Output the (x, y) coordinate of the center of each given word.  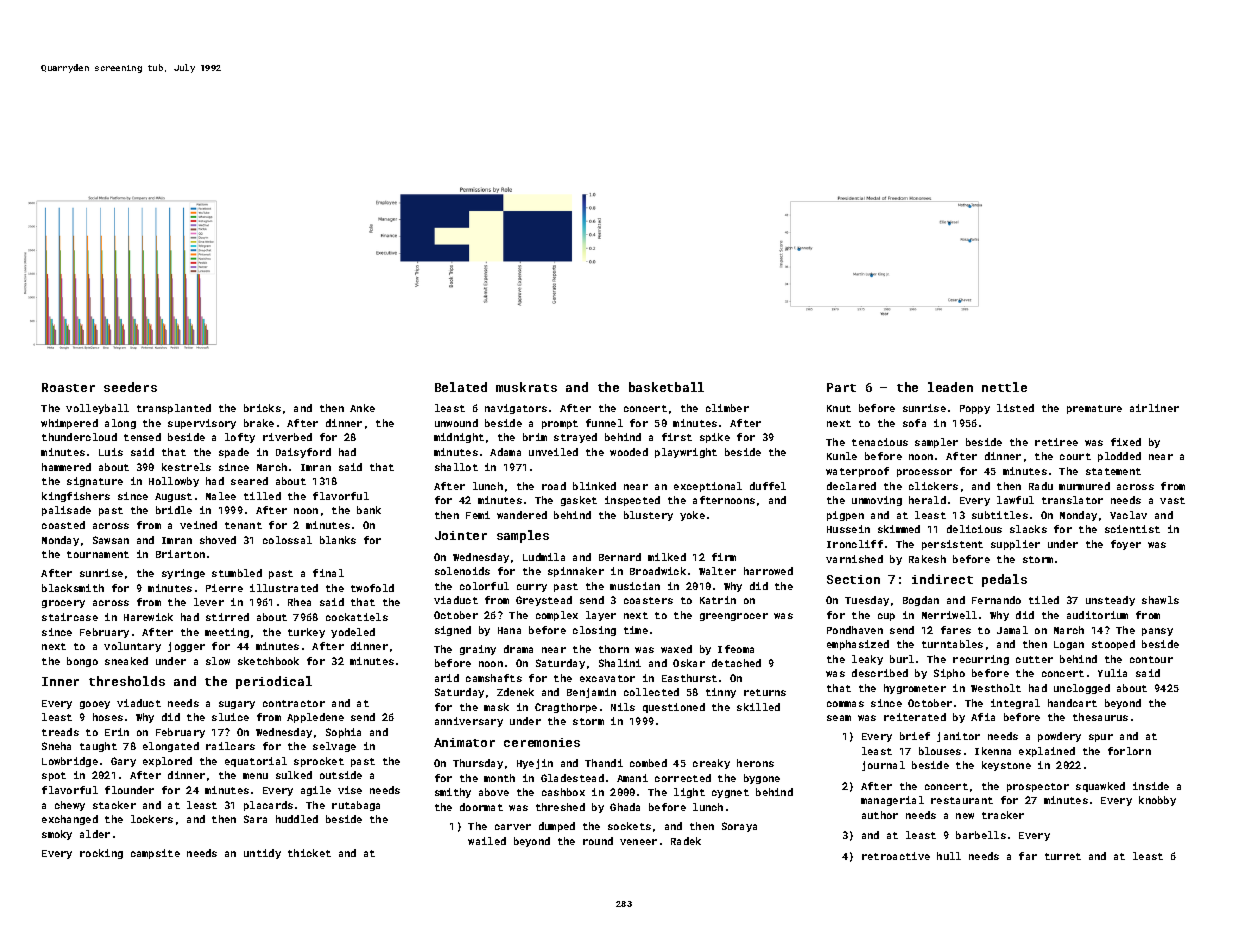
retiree (1056, 442)
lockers (152, 819)
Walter (717, 571)
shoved (218, 540)
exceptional (708, 487)
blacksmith (73, 588)
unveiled (553, 452)
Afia (983, 717)
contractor (294, 703)
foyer (1126, 545)
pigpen (845, 516)
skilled (758, 707)
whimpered (69, 424)
